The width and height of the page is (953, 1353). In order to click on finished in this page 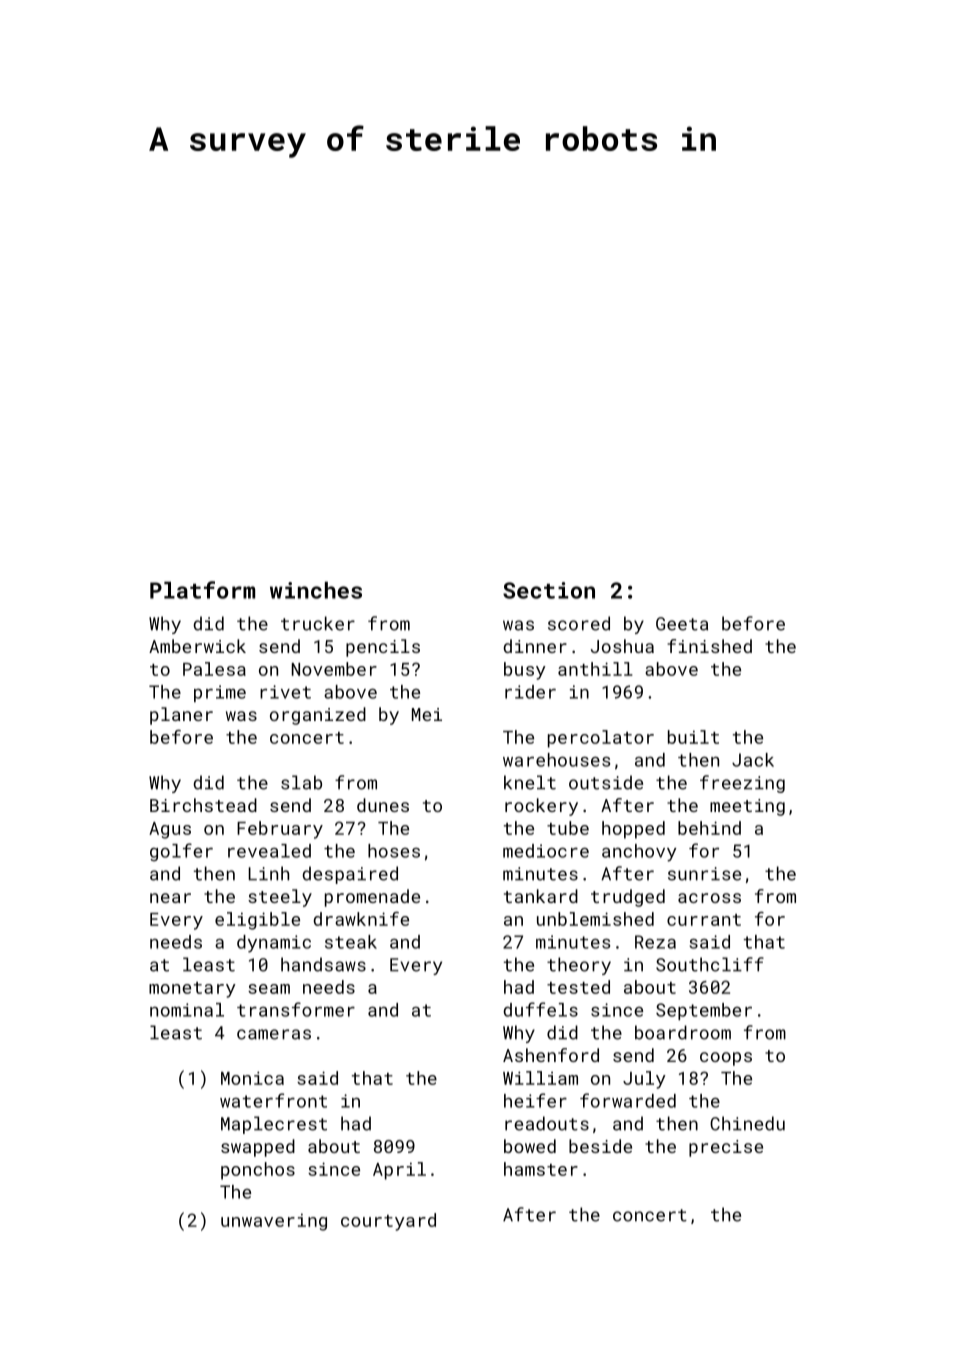, I will do `click(709, 646)`.
